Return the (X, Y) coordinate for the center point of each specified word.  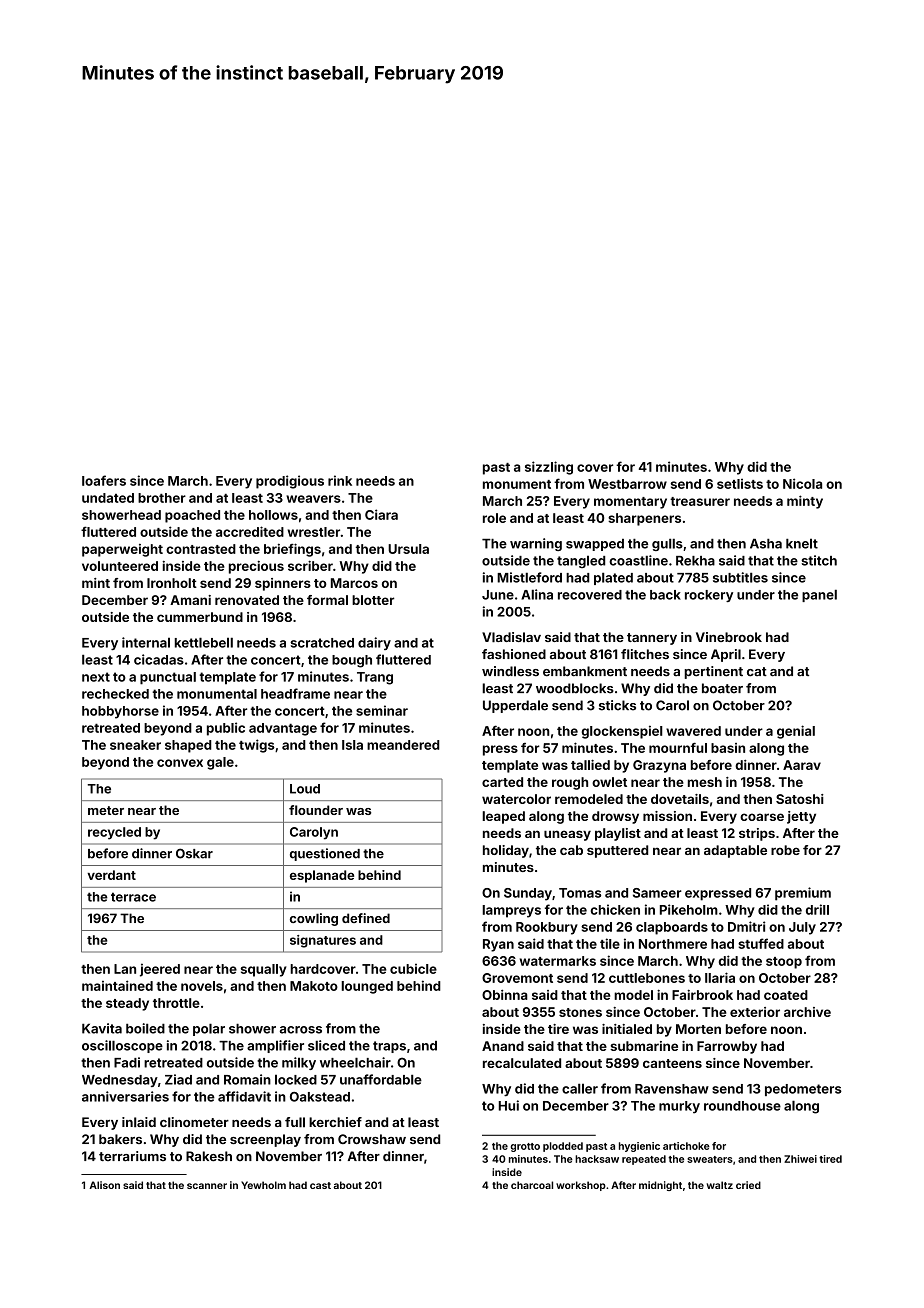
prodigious (290, 482)
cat (757, 672)
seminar (382, 710)
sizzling (549, 468)
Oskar (194, 853)
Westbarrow (627, 484)
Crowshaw (372, 1139)
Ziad (178, 1079)
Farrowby (727, 1047)
